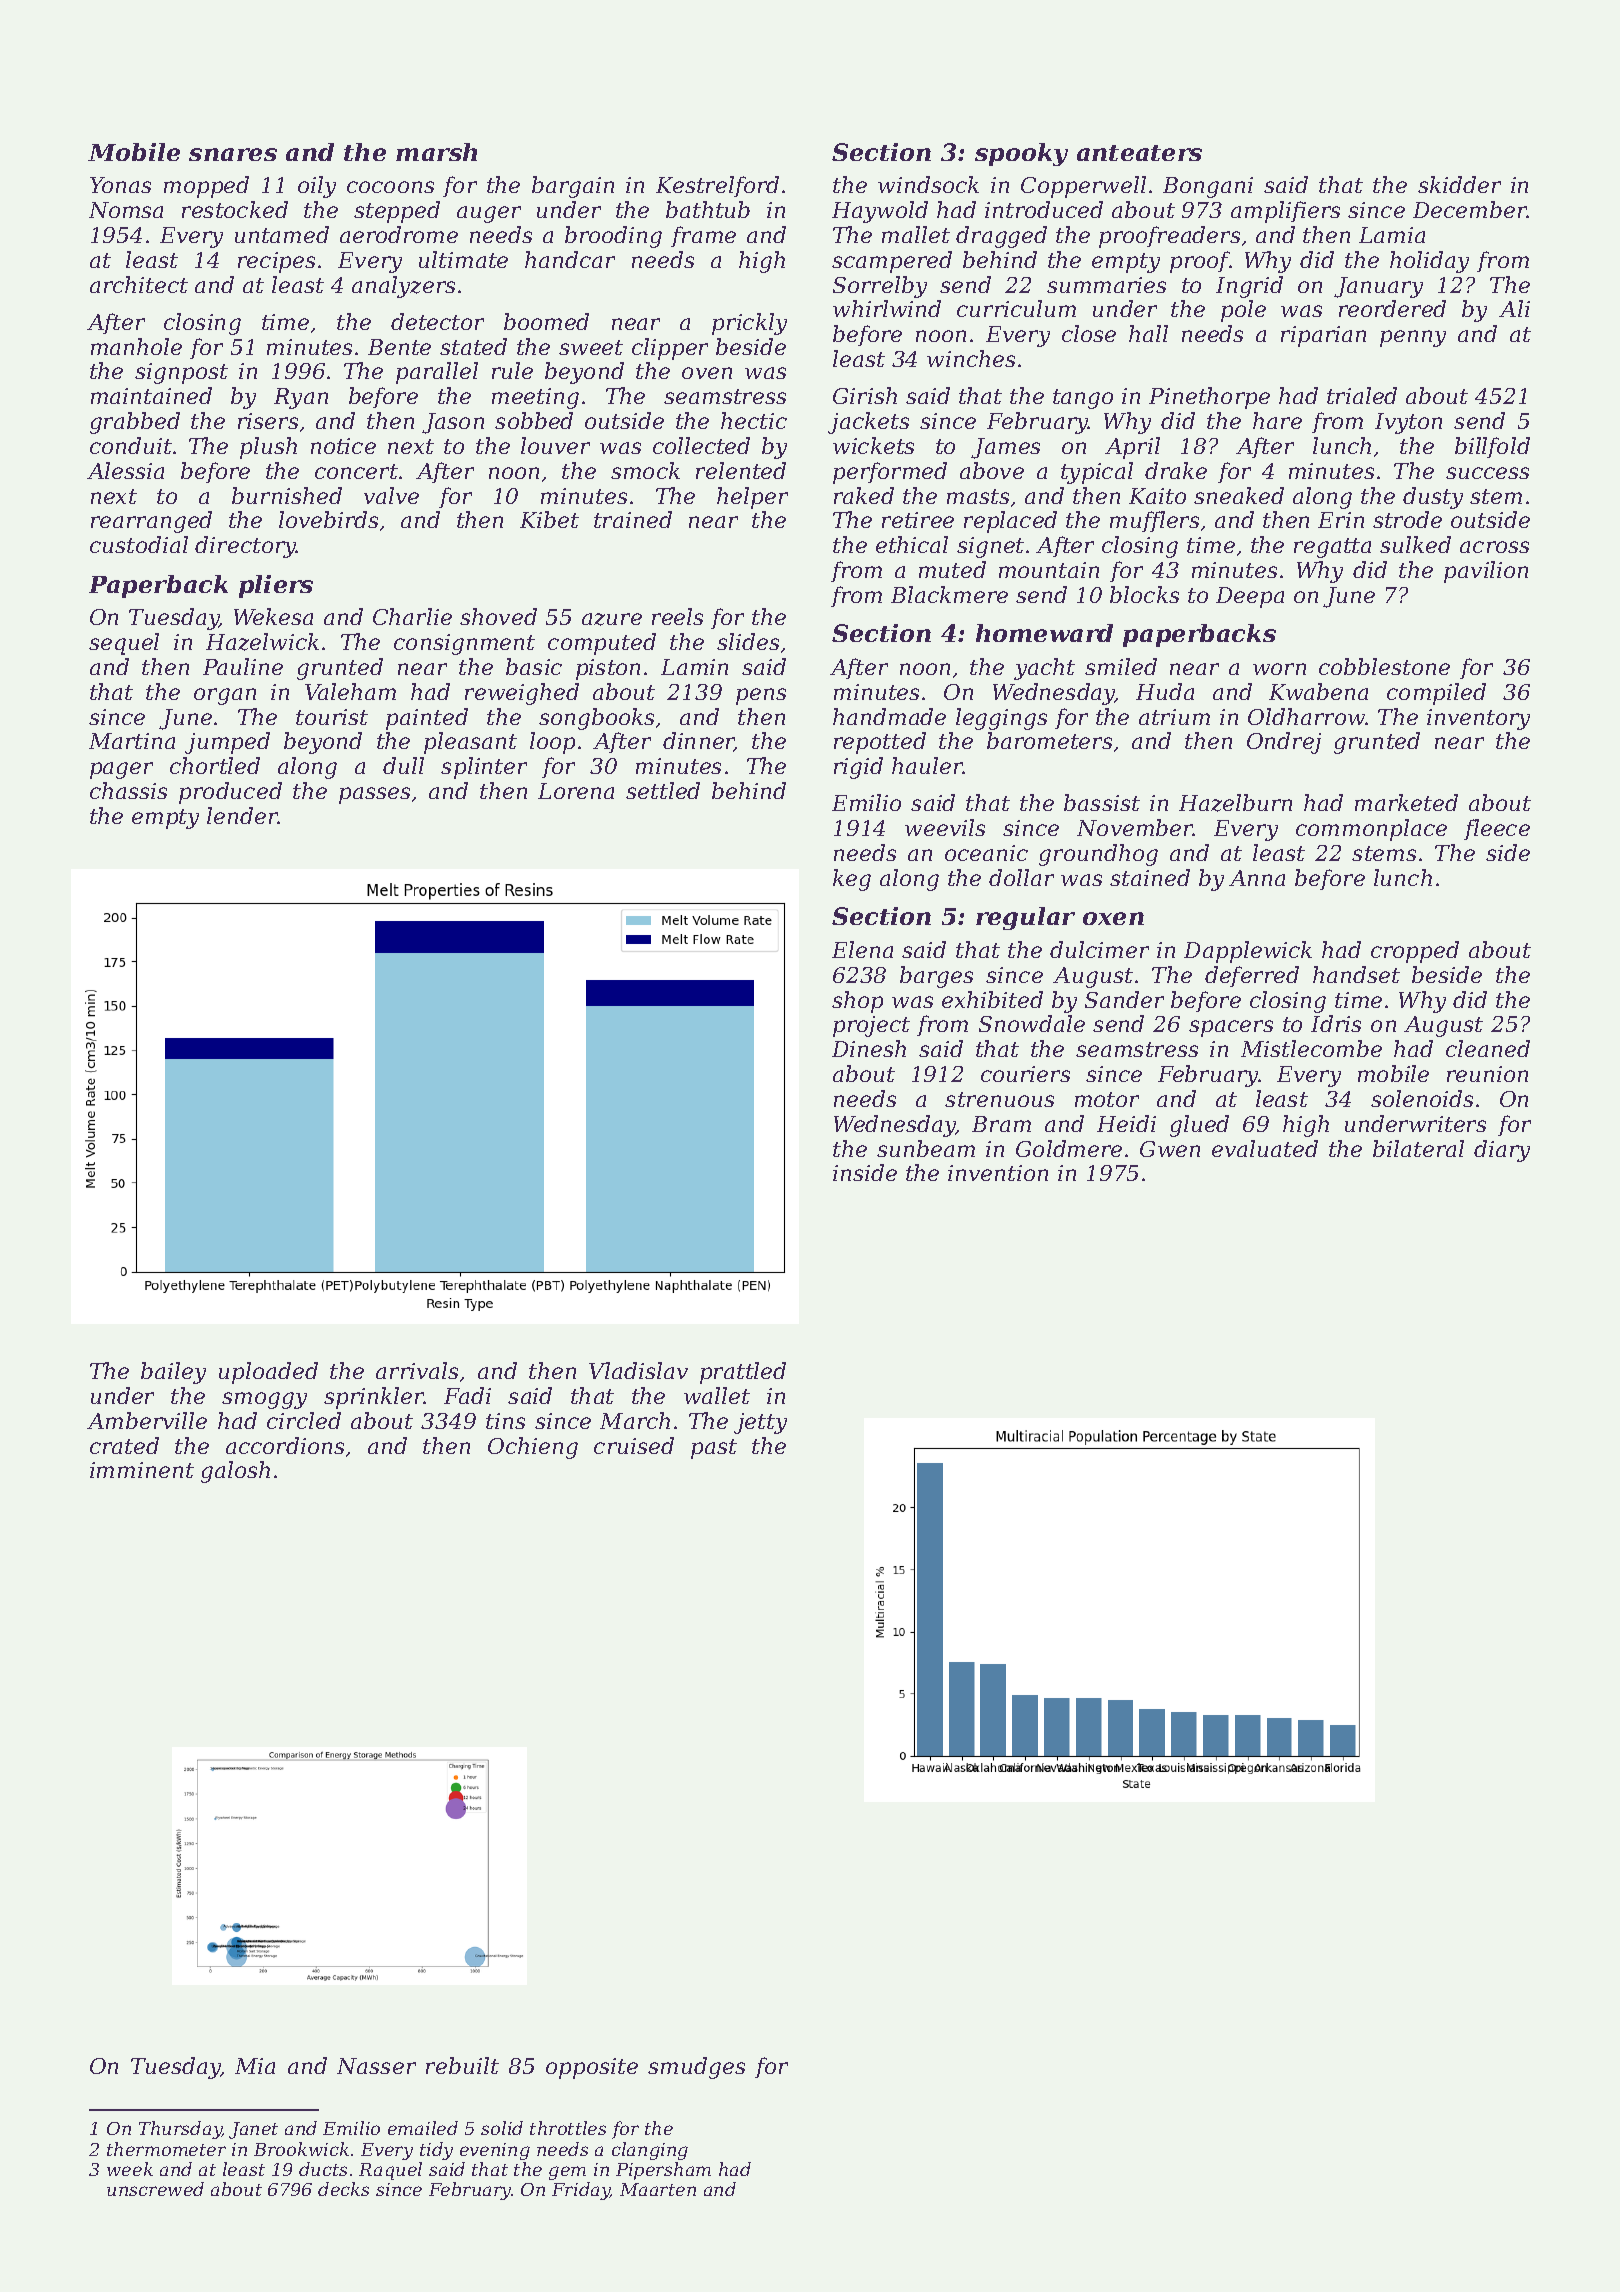 The width and height of the screenshot is (1620, 2292). Describe the element at coordinates (596, 719) in the screenshot. I see `songbooks` at that location.
